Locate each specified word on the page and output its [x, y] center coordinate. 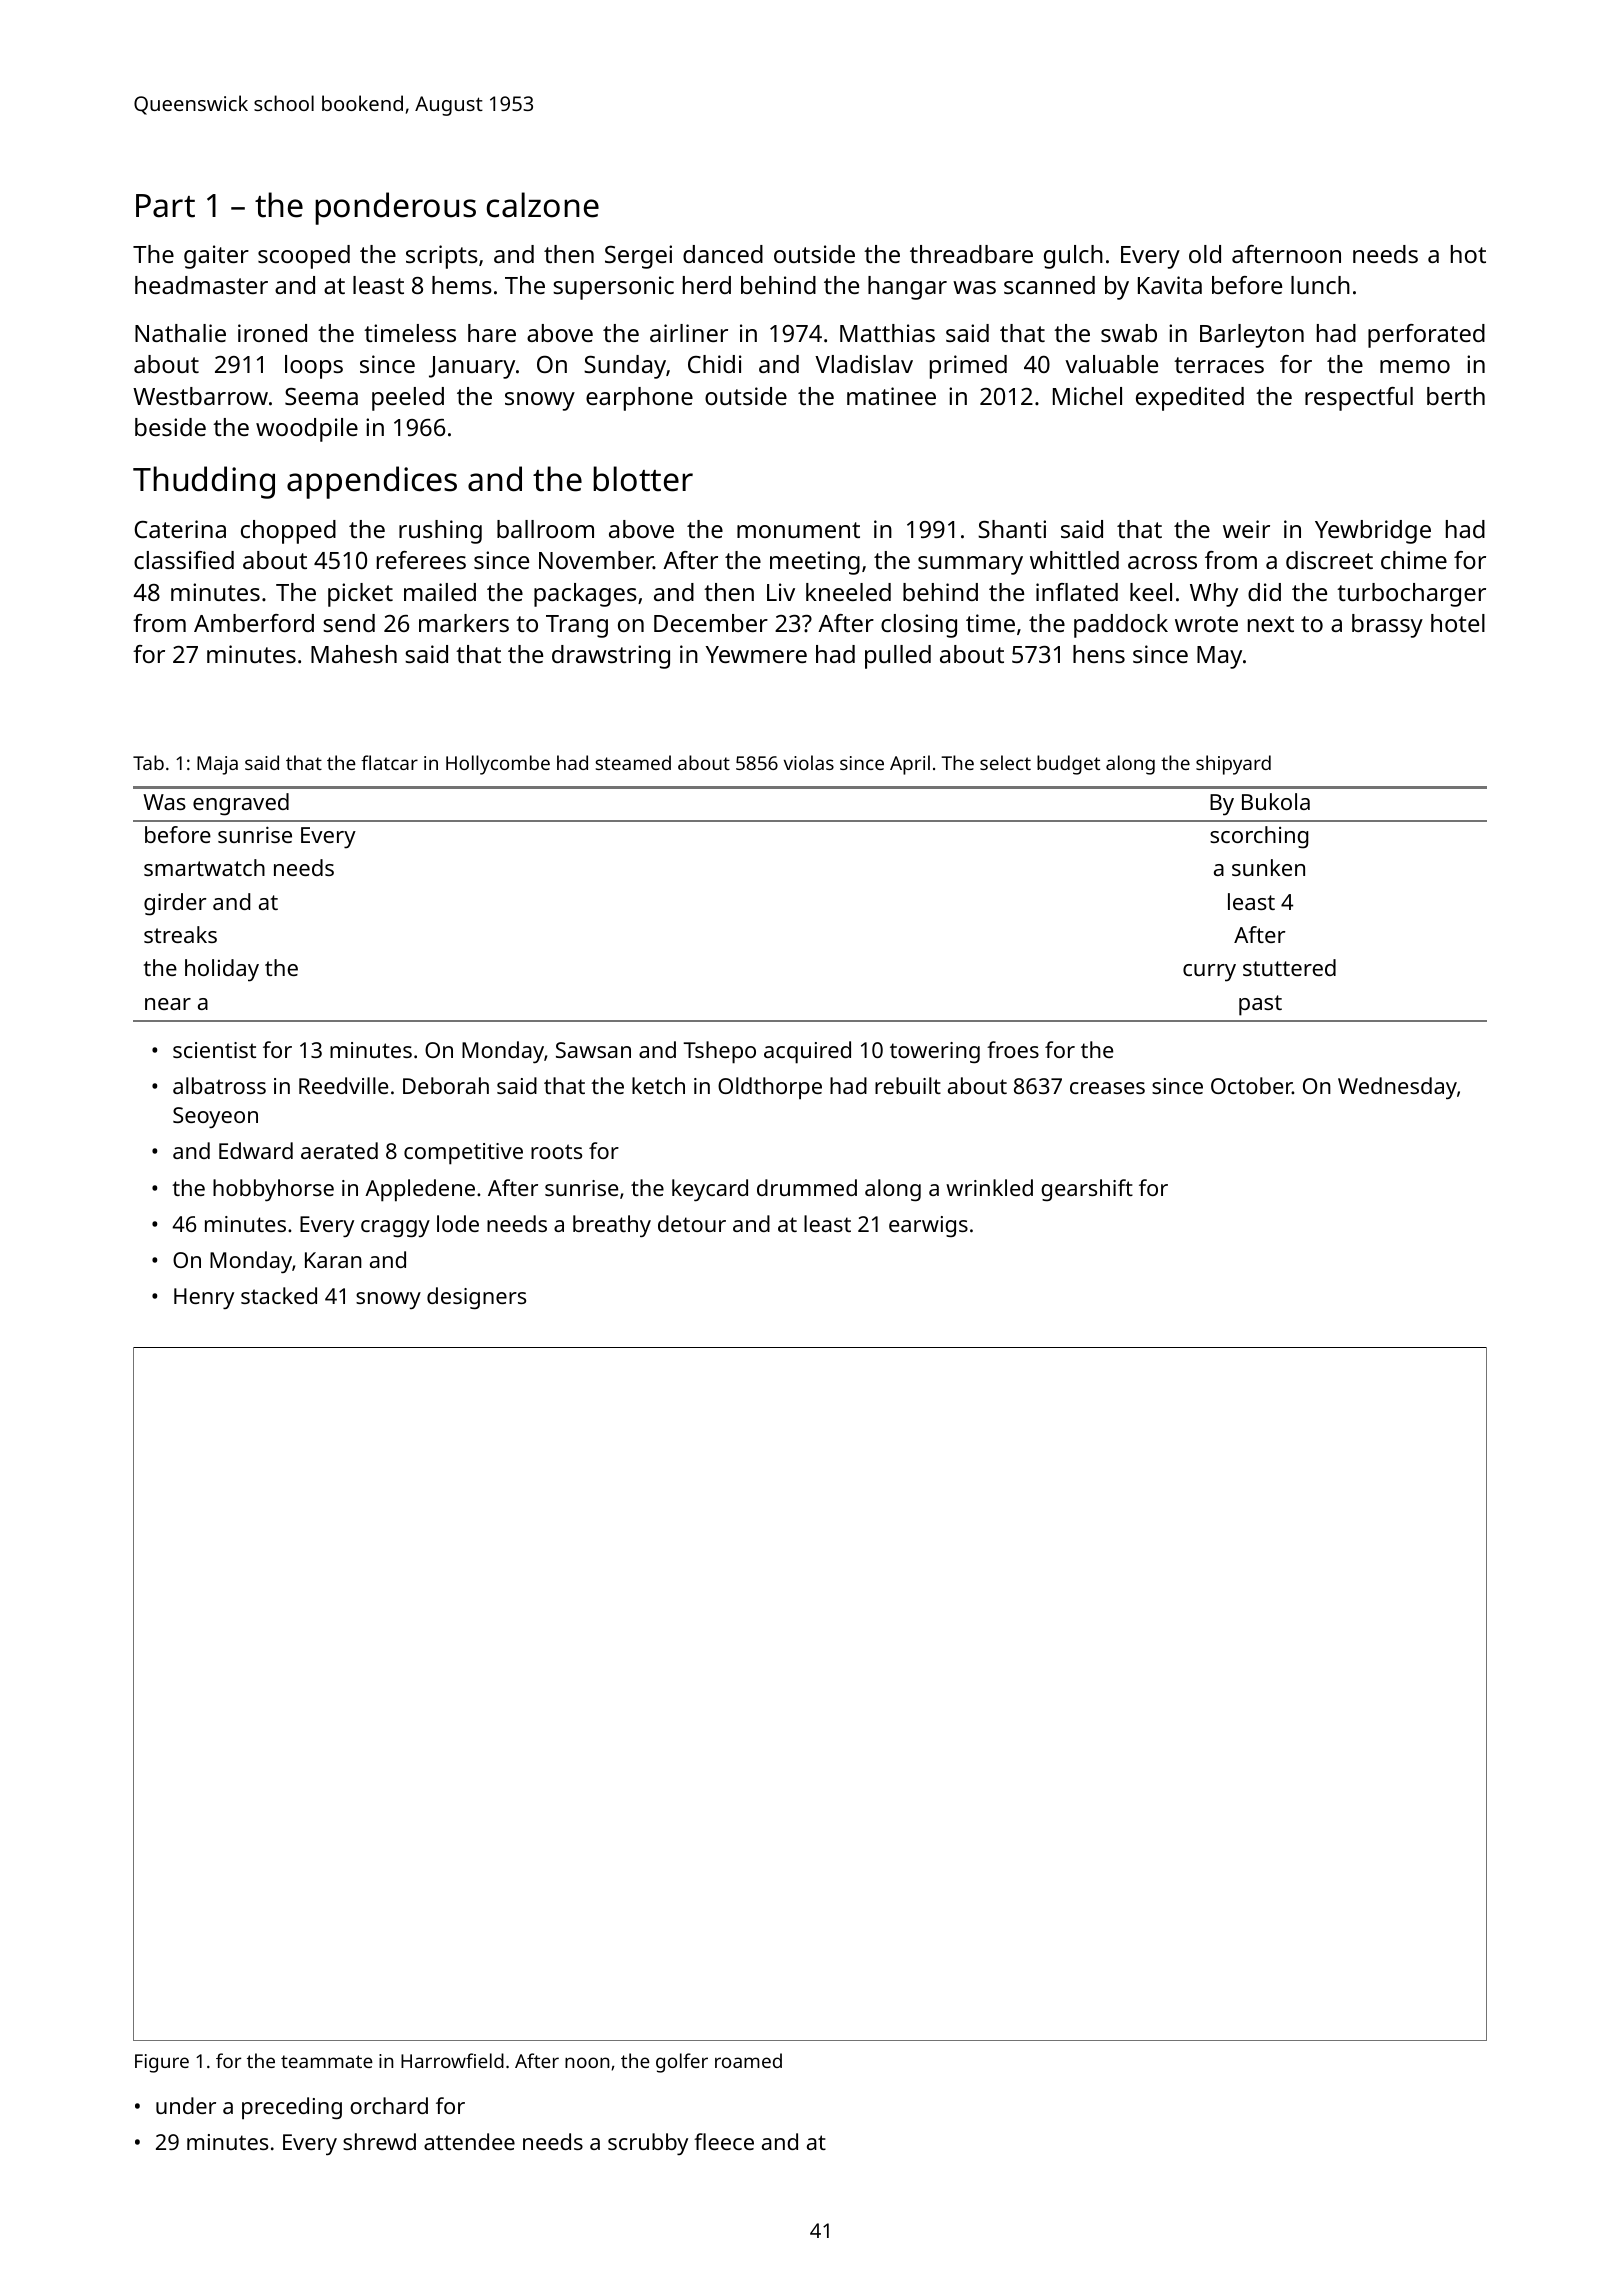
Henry [204, 1298]
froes [1013, 1049]
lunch [1320, 285]
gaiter [216, 257]
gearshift [1087, 1190]
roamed [748, 2060]
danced [723, 254]
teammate [327, 2061]
